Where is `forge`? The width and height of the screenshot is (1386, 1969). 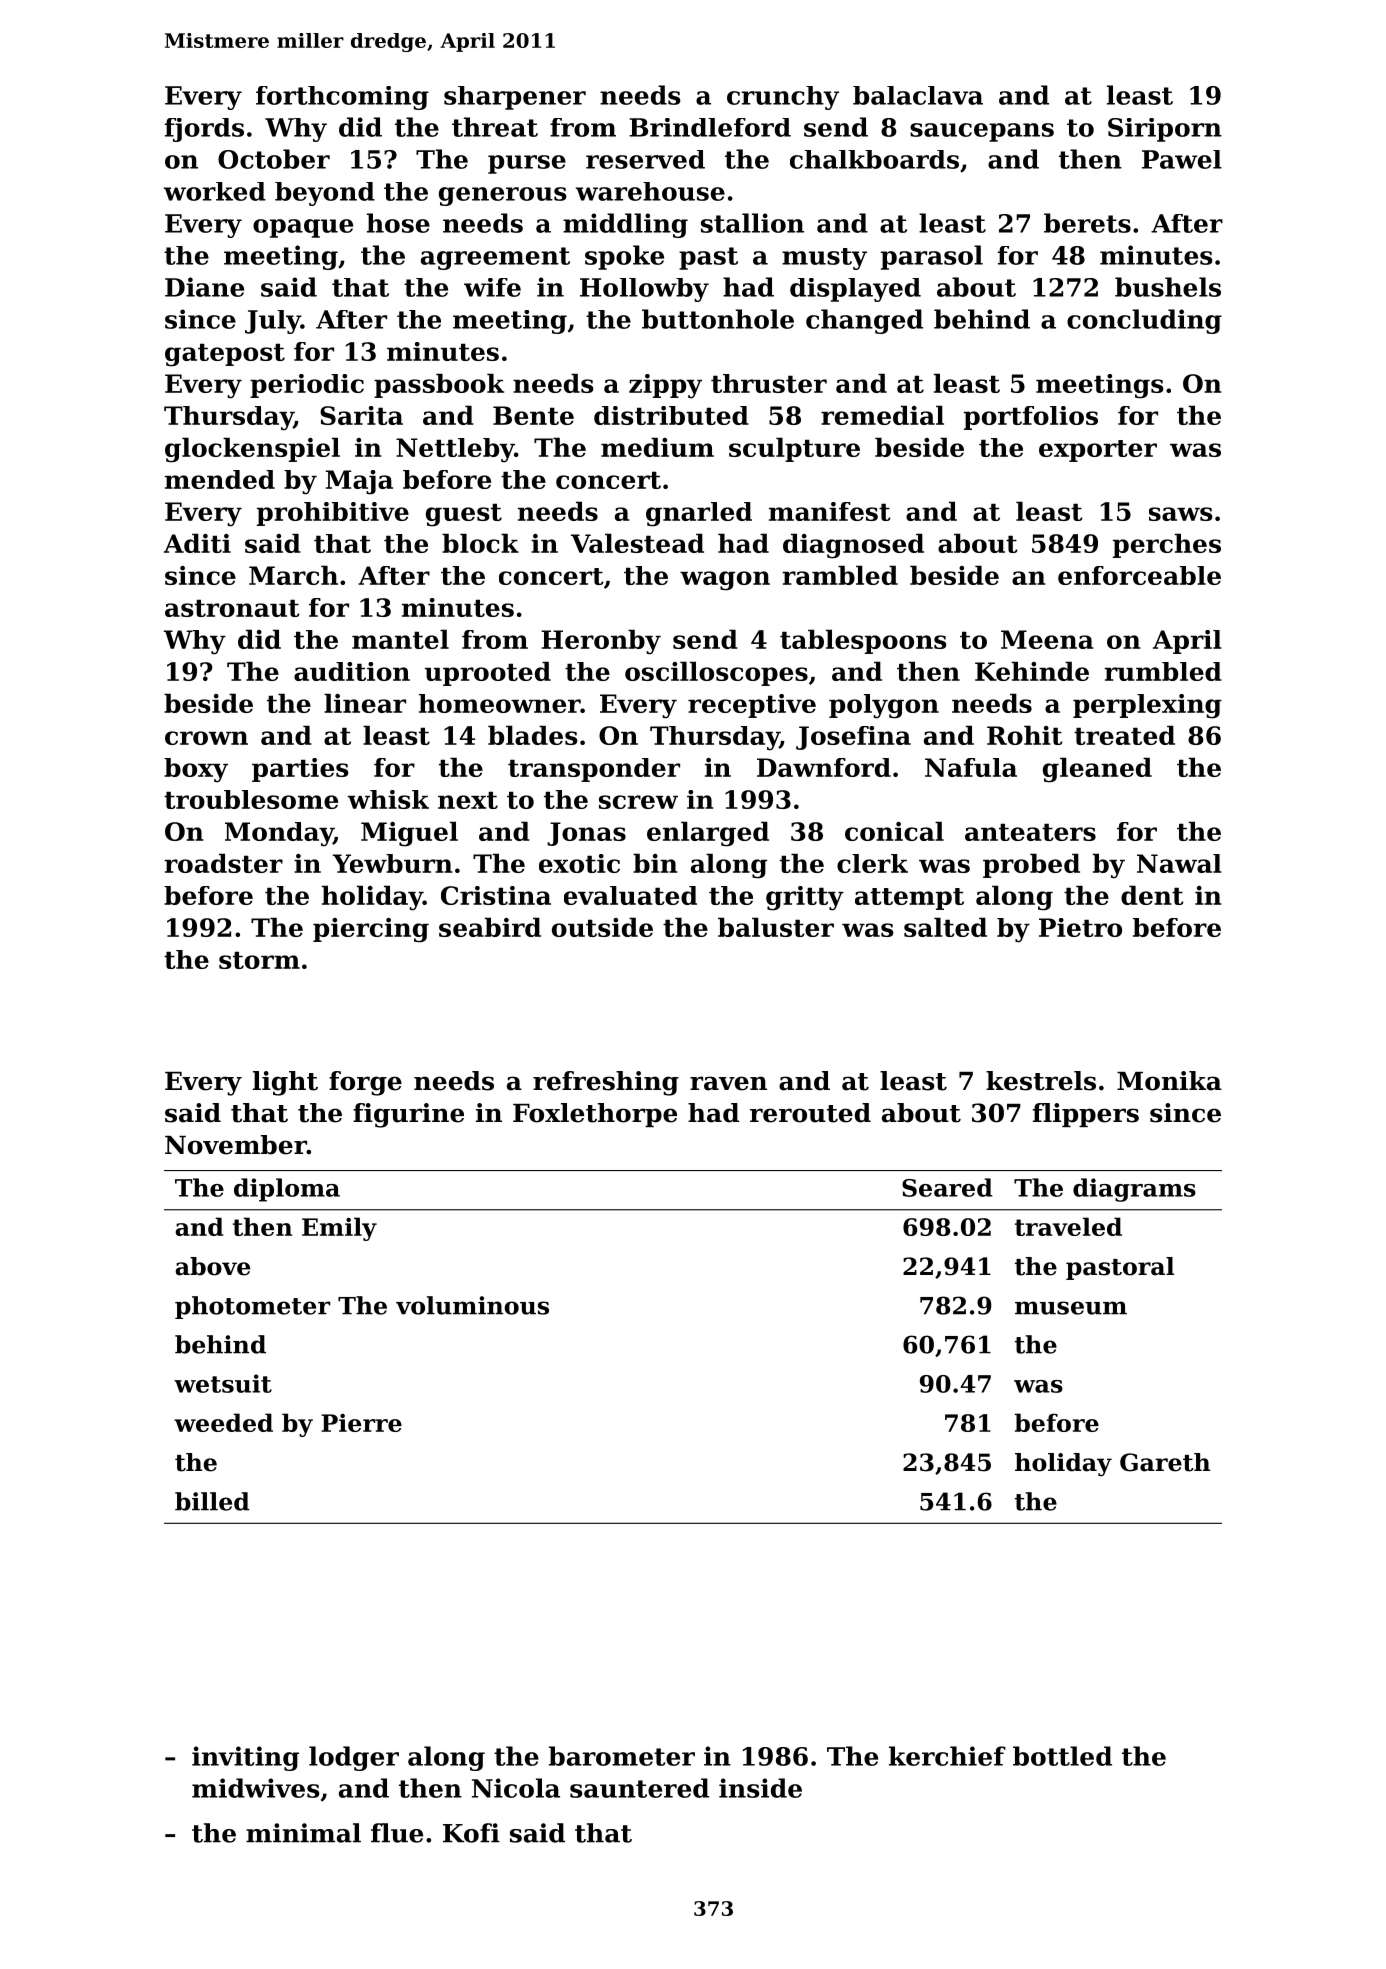
forge is located at coordinates (365, 1083).
